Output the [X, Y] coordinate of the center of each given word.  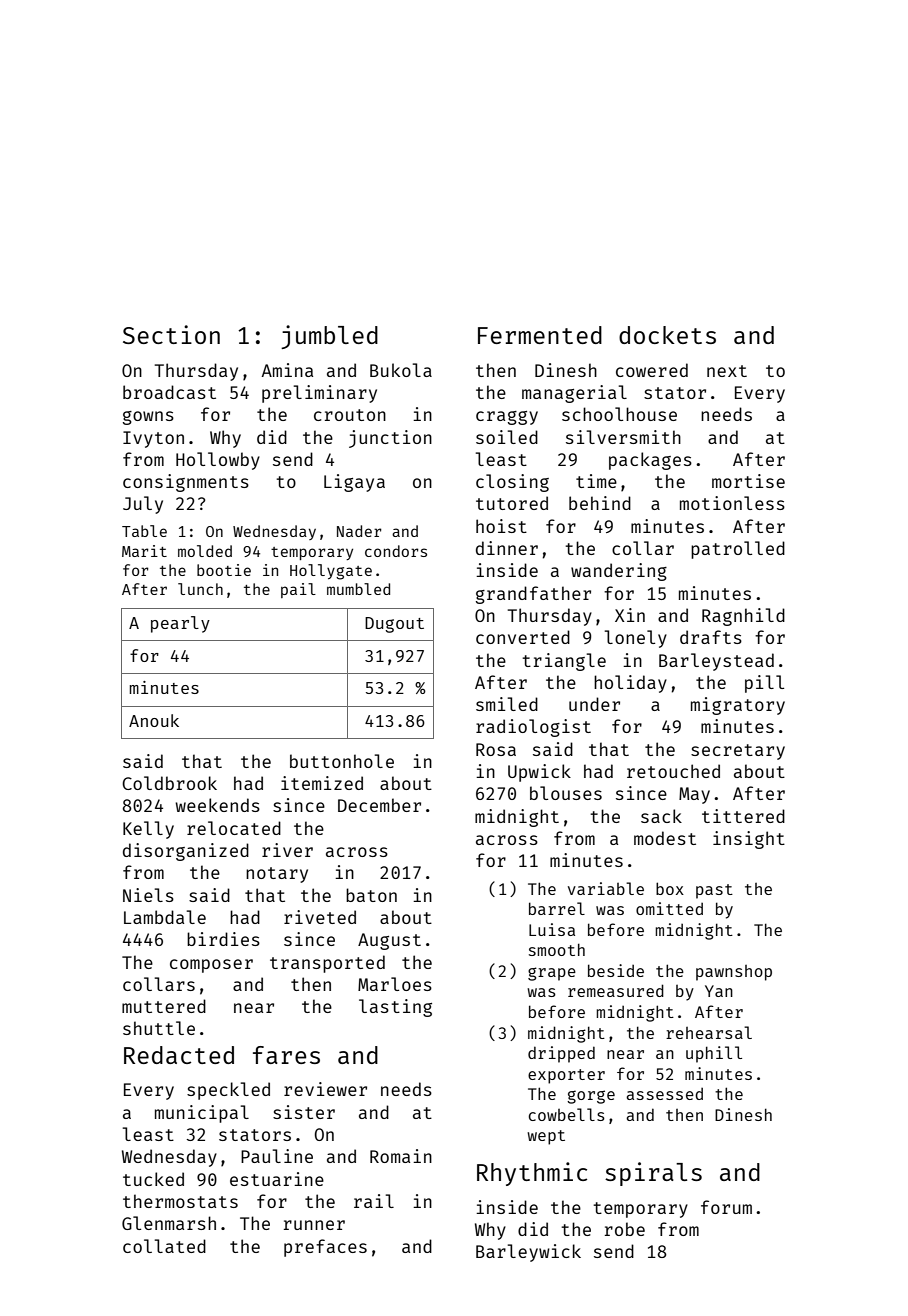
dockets [667, 335]
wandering [619, 572]
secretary [738, 752]
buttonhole [342, 761]
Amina [287, 370]
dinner [507, 548]
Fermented [540, 335]
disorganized [186, 852]
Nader [359, 531]
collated [164, 1246]
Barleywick [528, 1253]
